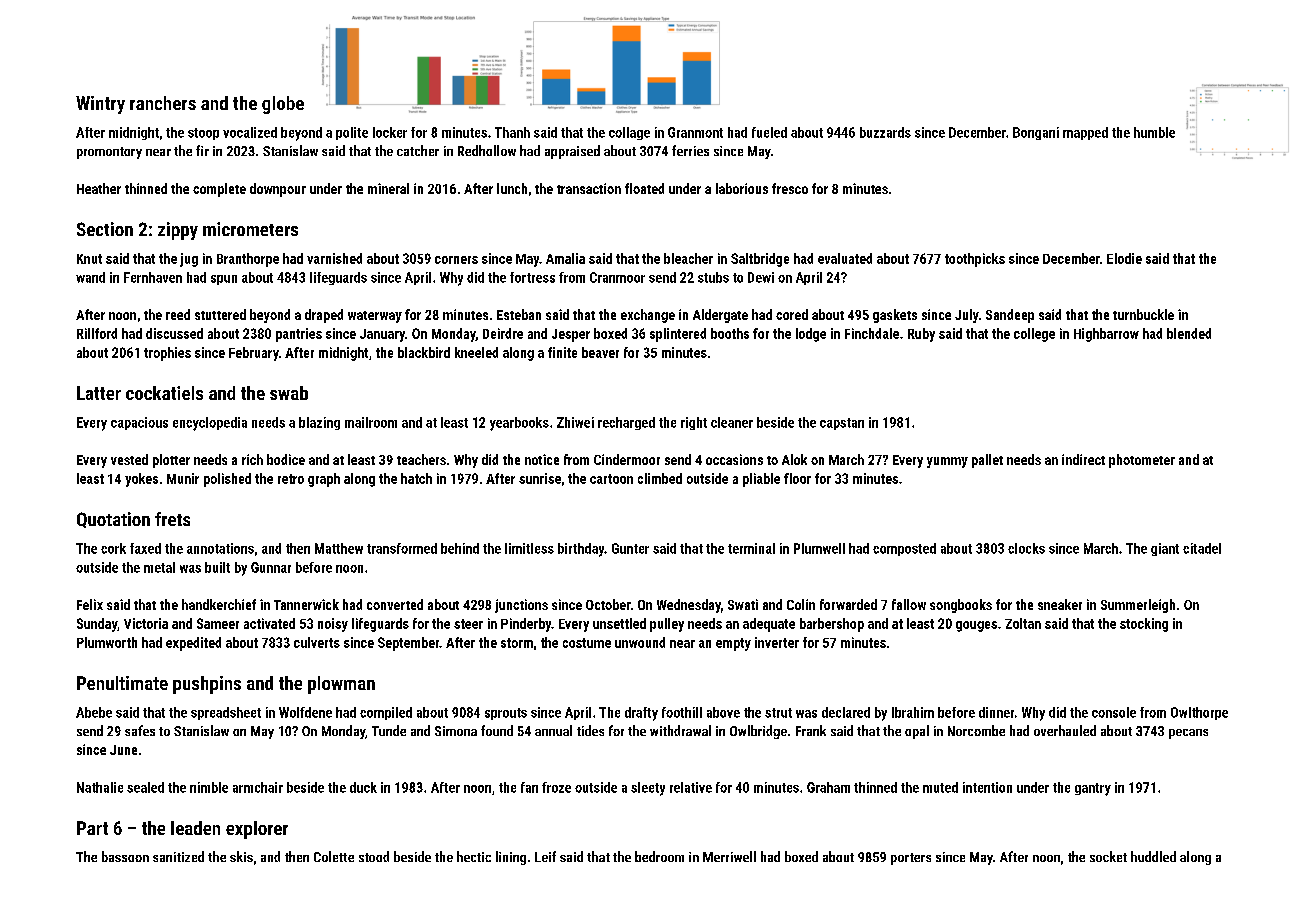 Image resolution: width=1308 pixels, height=924 pixels. What do you see at coordinates (690, 150) in the screenshot?
I see `ferries` at bounding box center [690, 150].
